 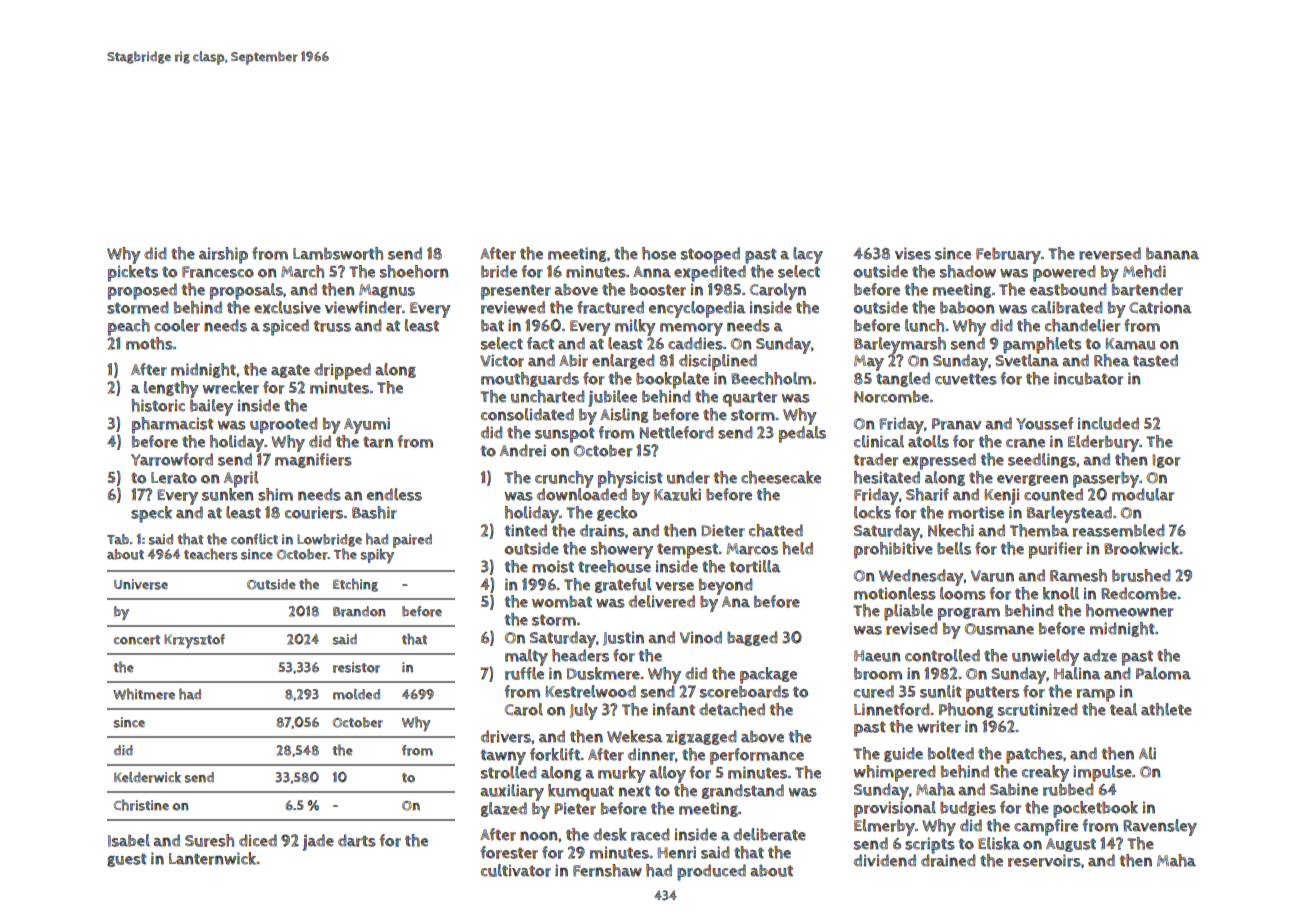 I want to click on bagged, so click(x=752, y=638).
